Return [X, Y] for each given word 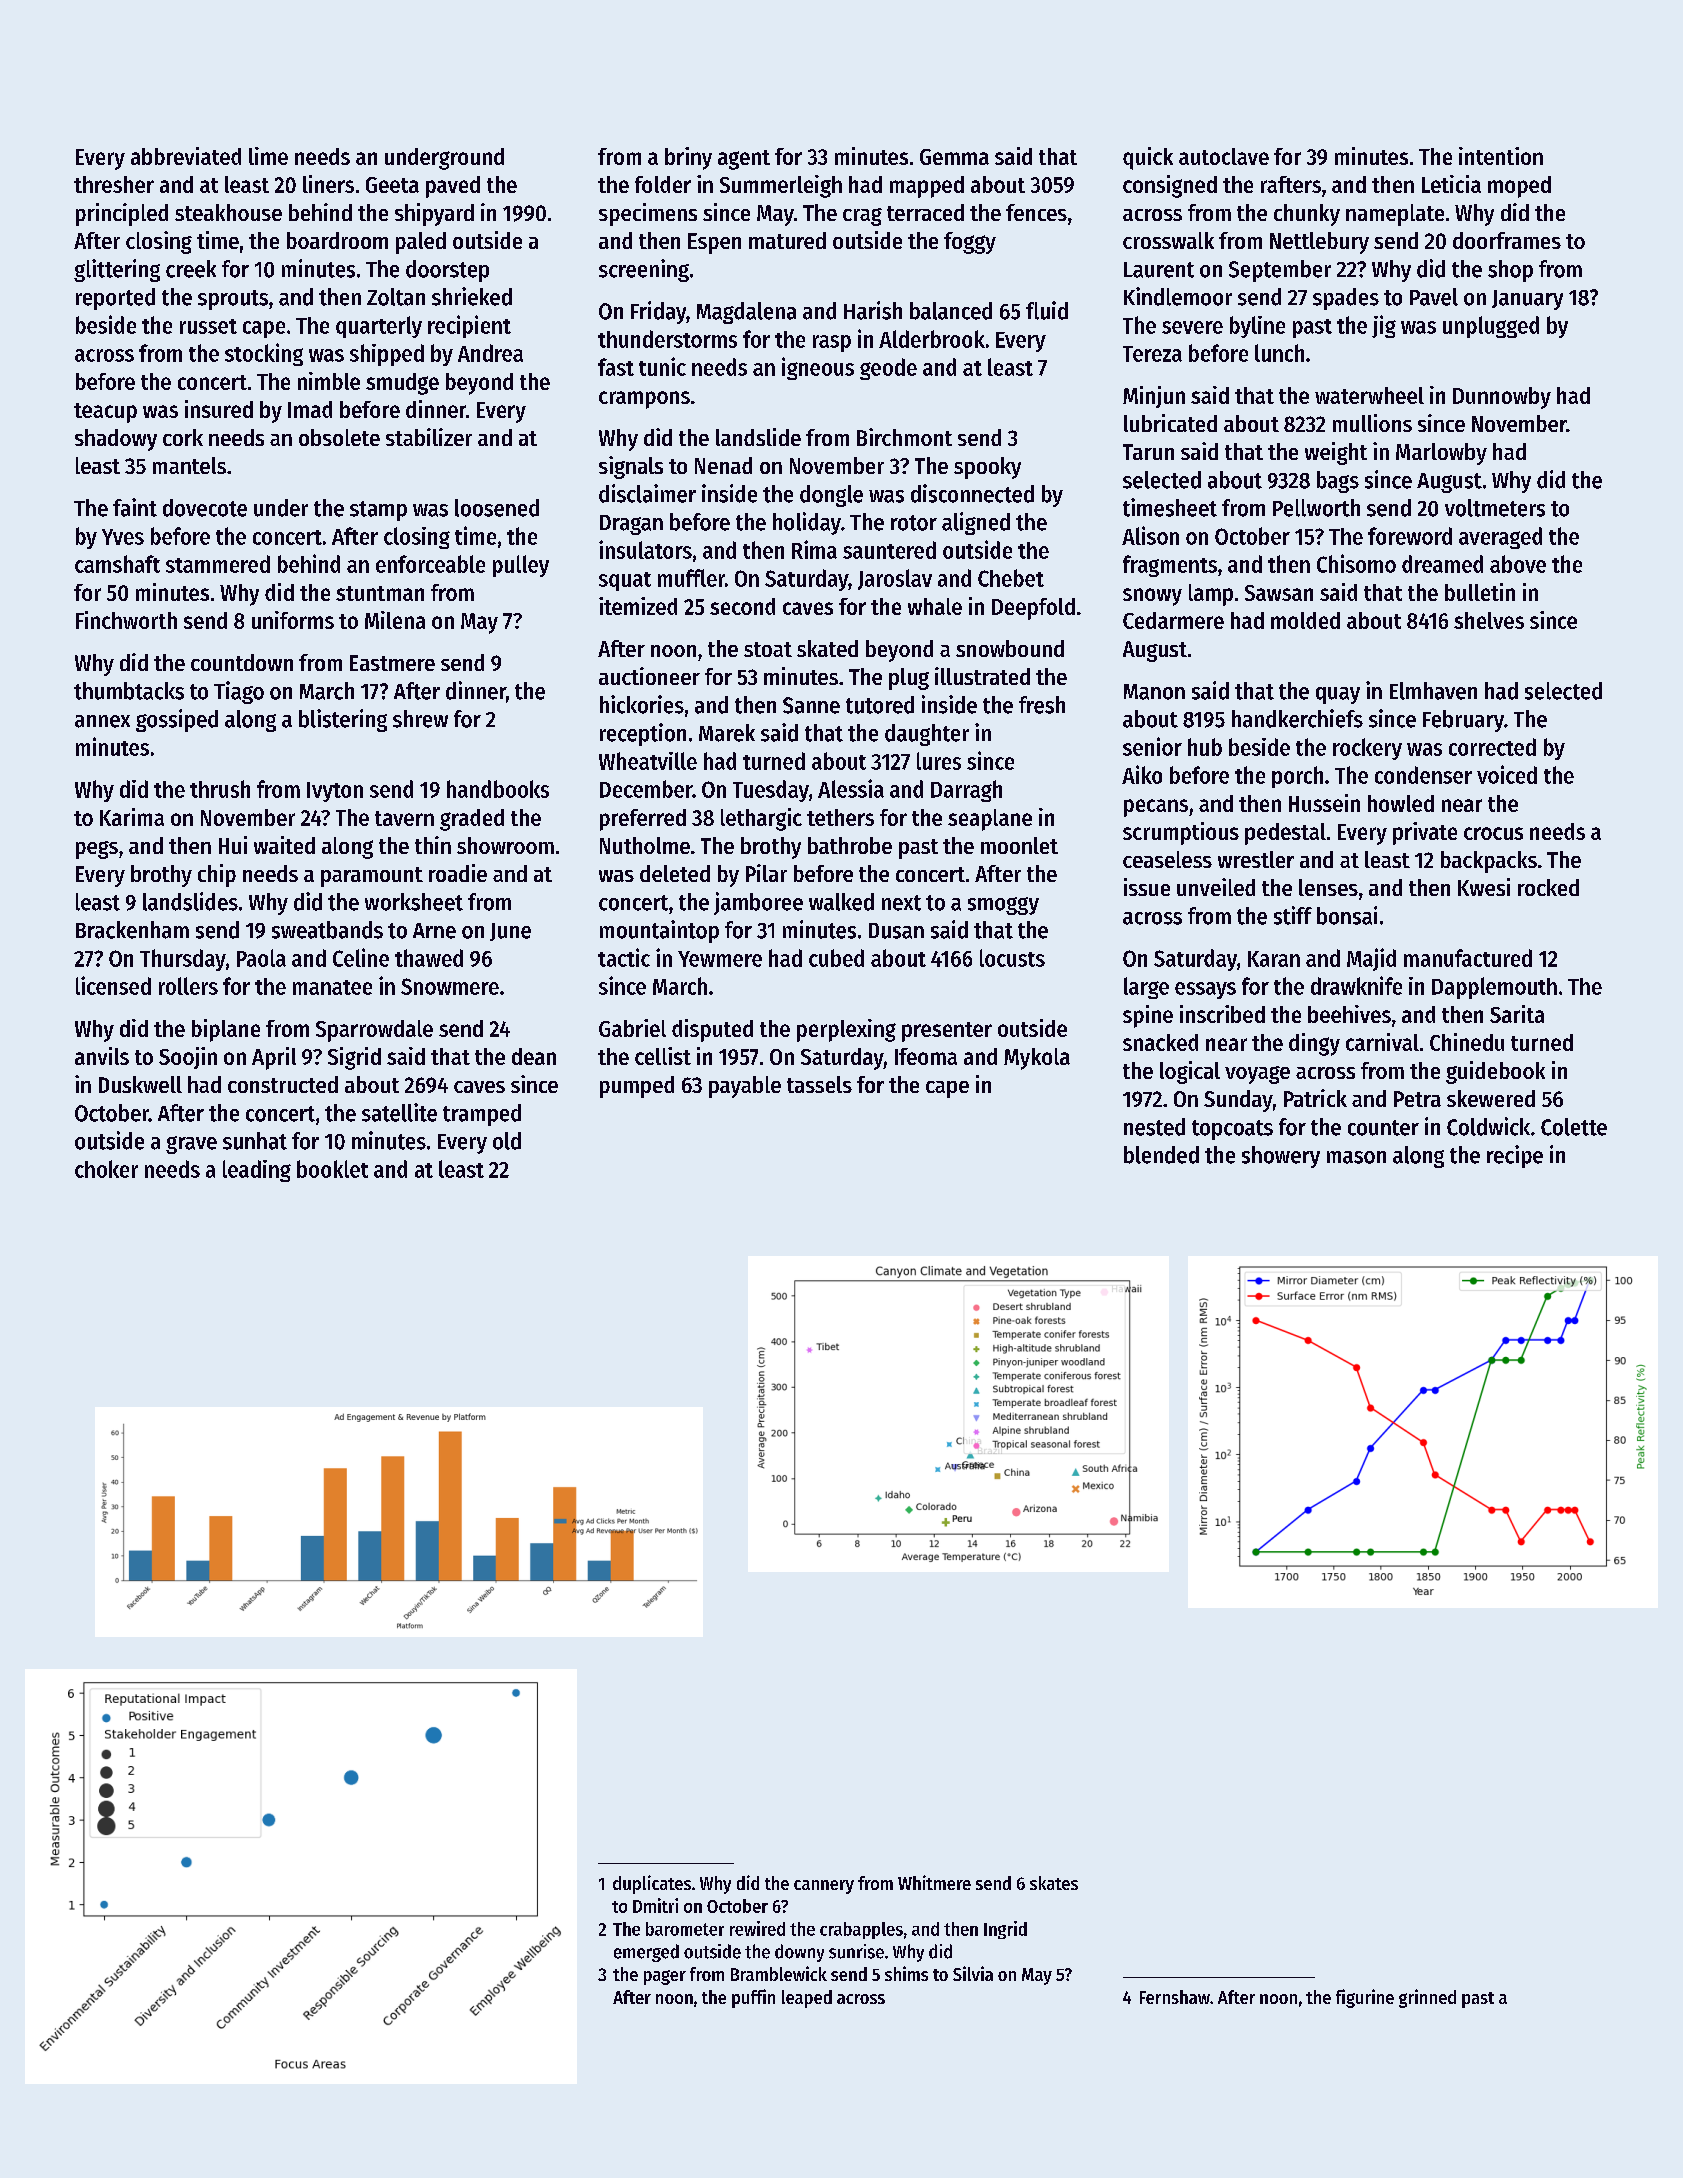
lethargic [761, 819]
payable [745, 1087]
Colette [1574, 1127]
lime [268, 156]
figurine [1365, 1998]
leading [257, 1171]
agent [744, 160]
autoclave [1224, 156]
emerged [646, 1953]
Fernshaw [1175, 1997]
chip [217, 875]
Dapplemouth [1494, 988]
